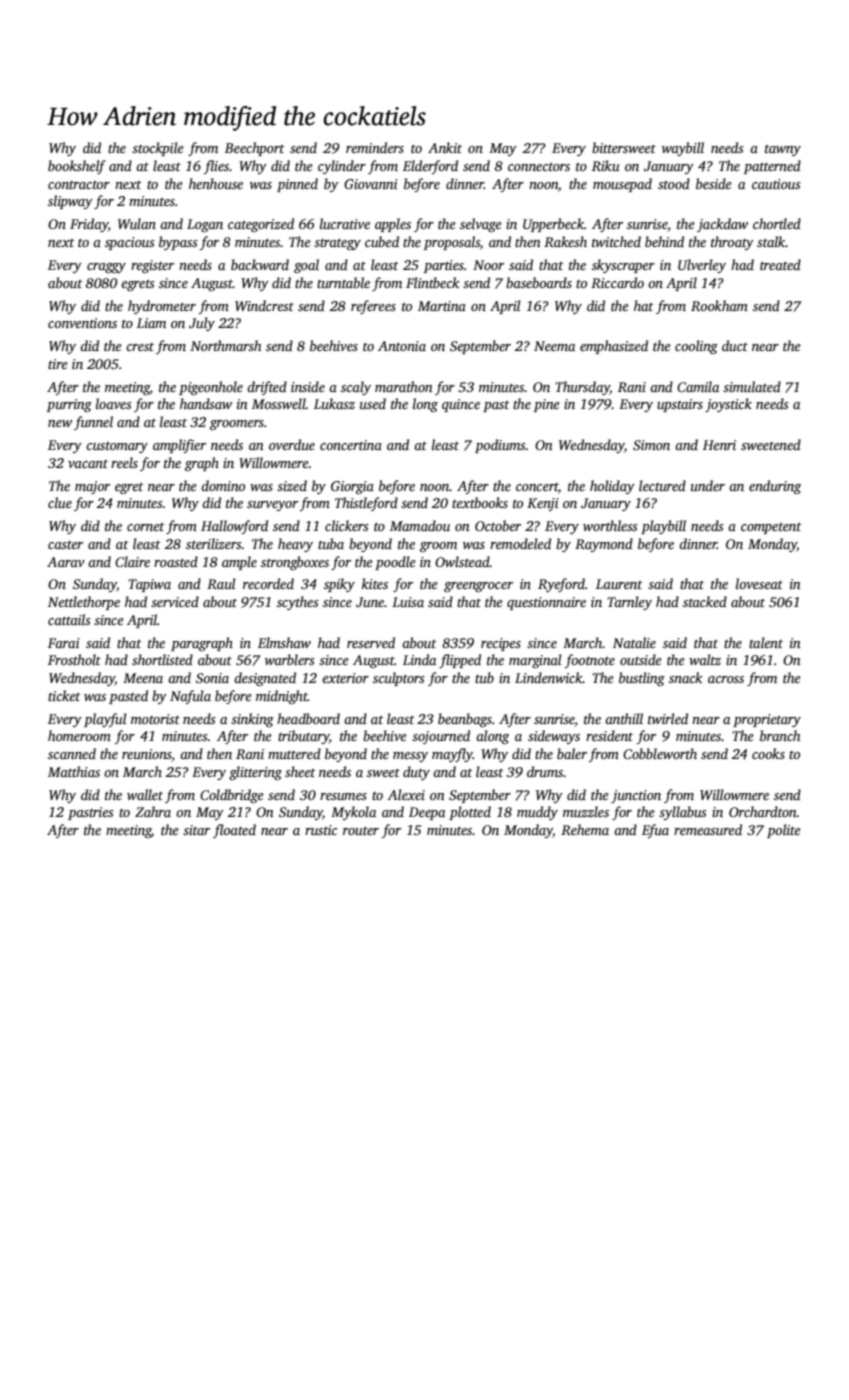 This document has height=1400, width=849. I want to click on quince, so click(461, 405).
